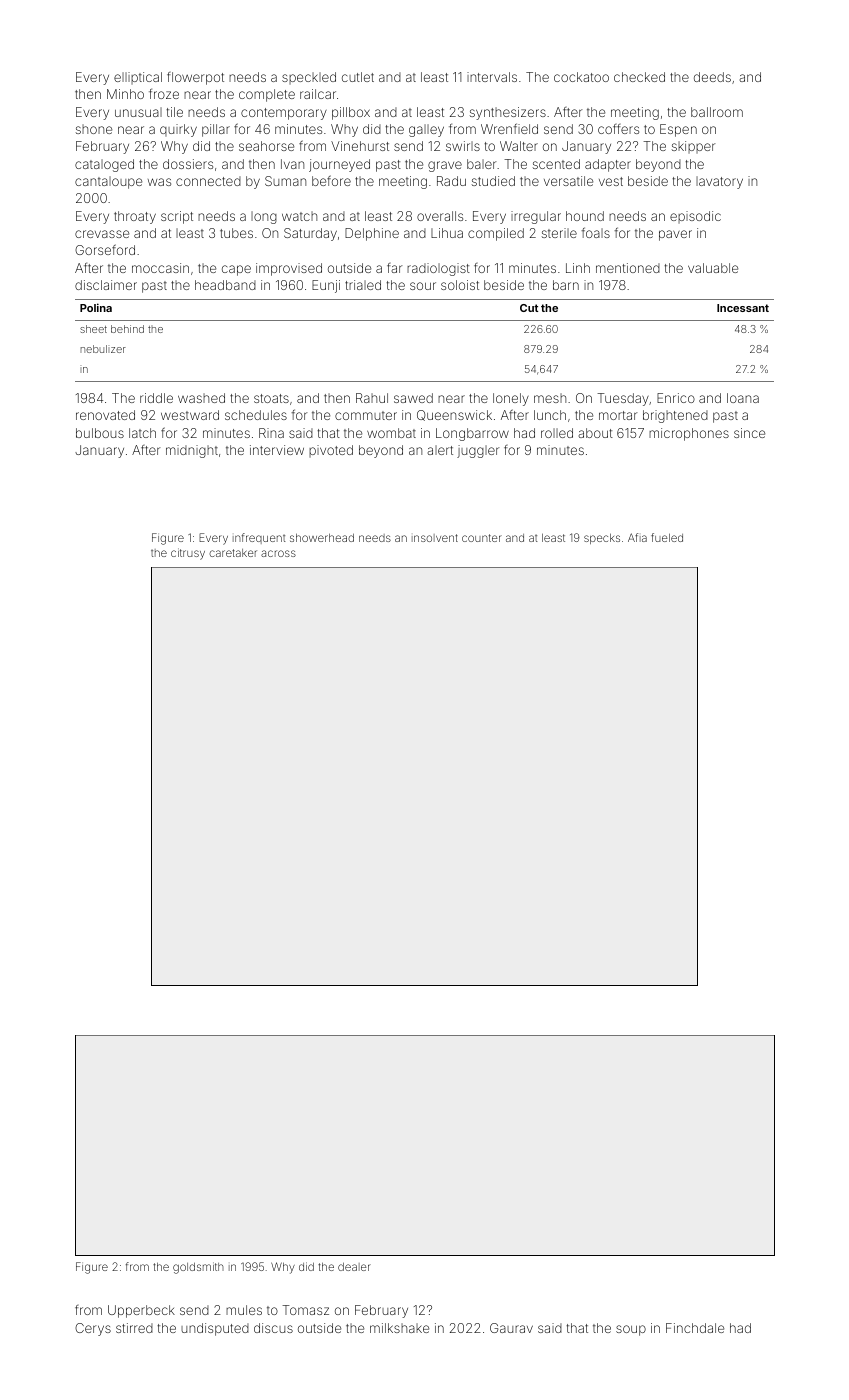 This screenshot has height=1400, width=849. What do you see at coordinates (198, 1268) in the screenshot?
I see `goldsmith` at bounding box center [198, 1268].
